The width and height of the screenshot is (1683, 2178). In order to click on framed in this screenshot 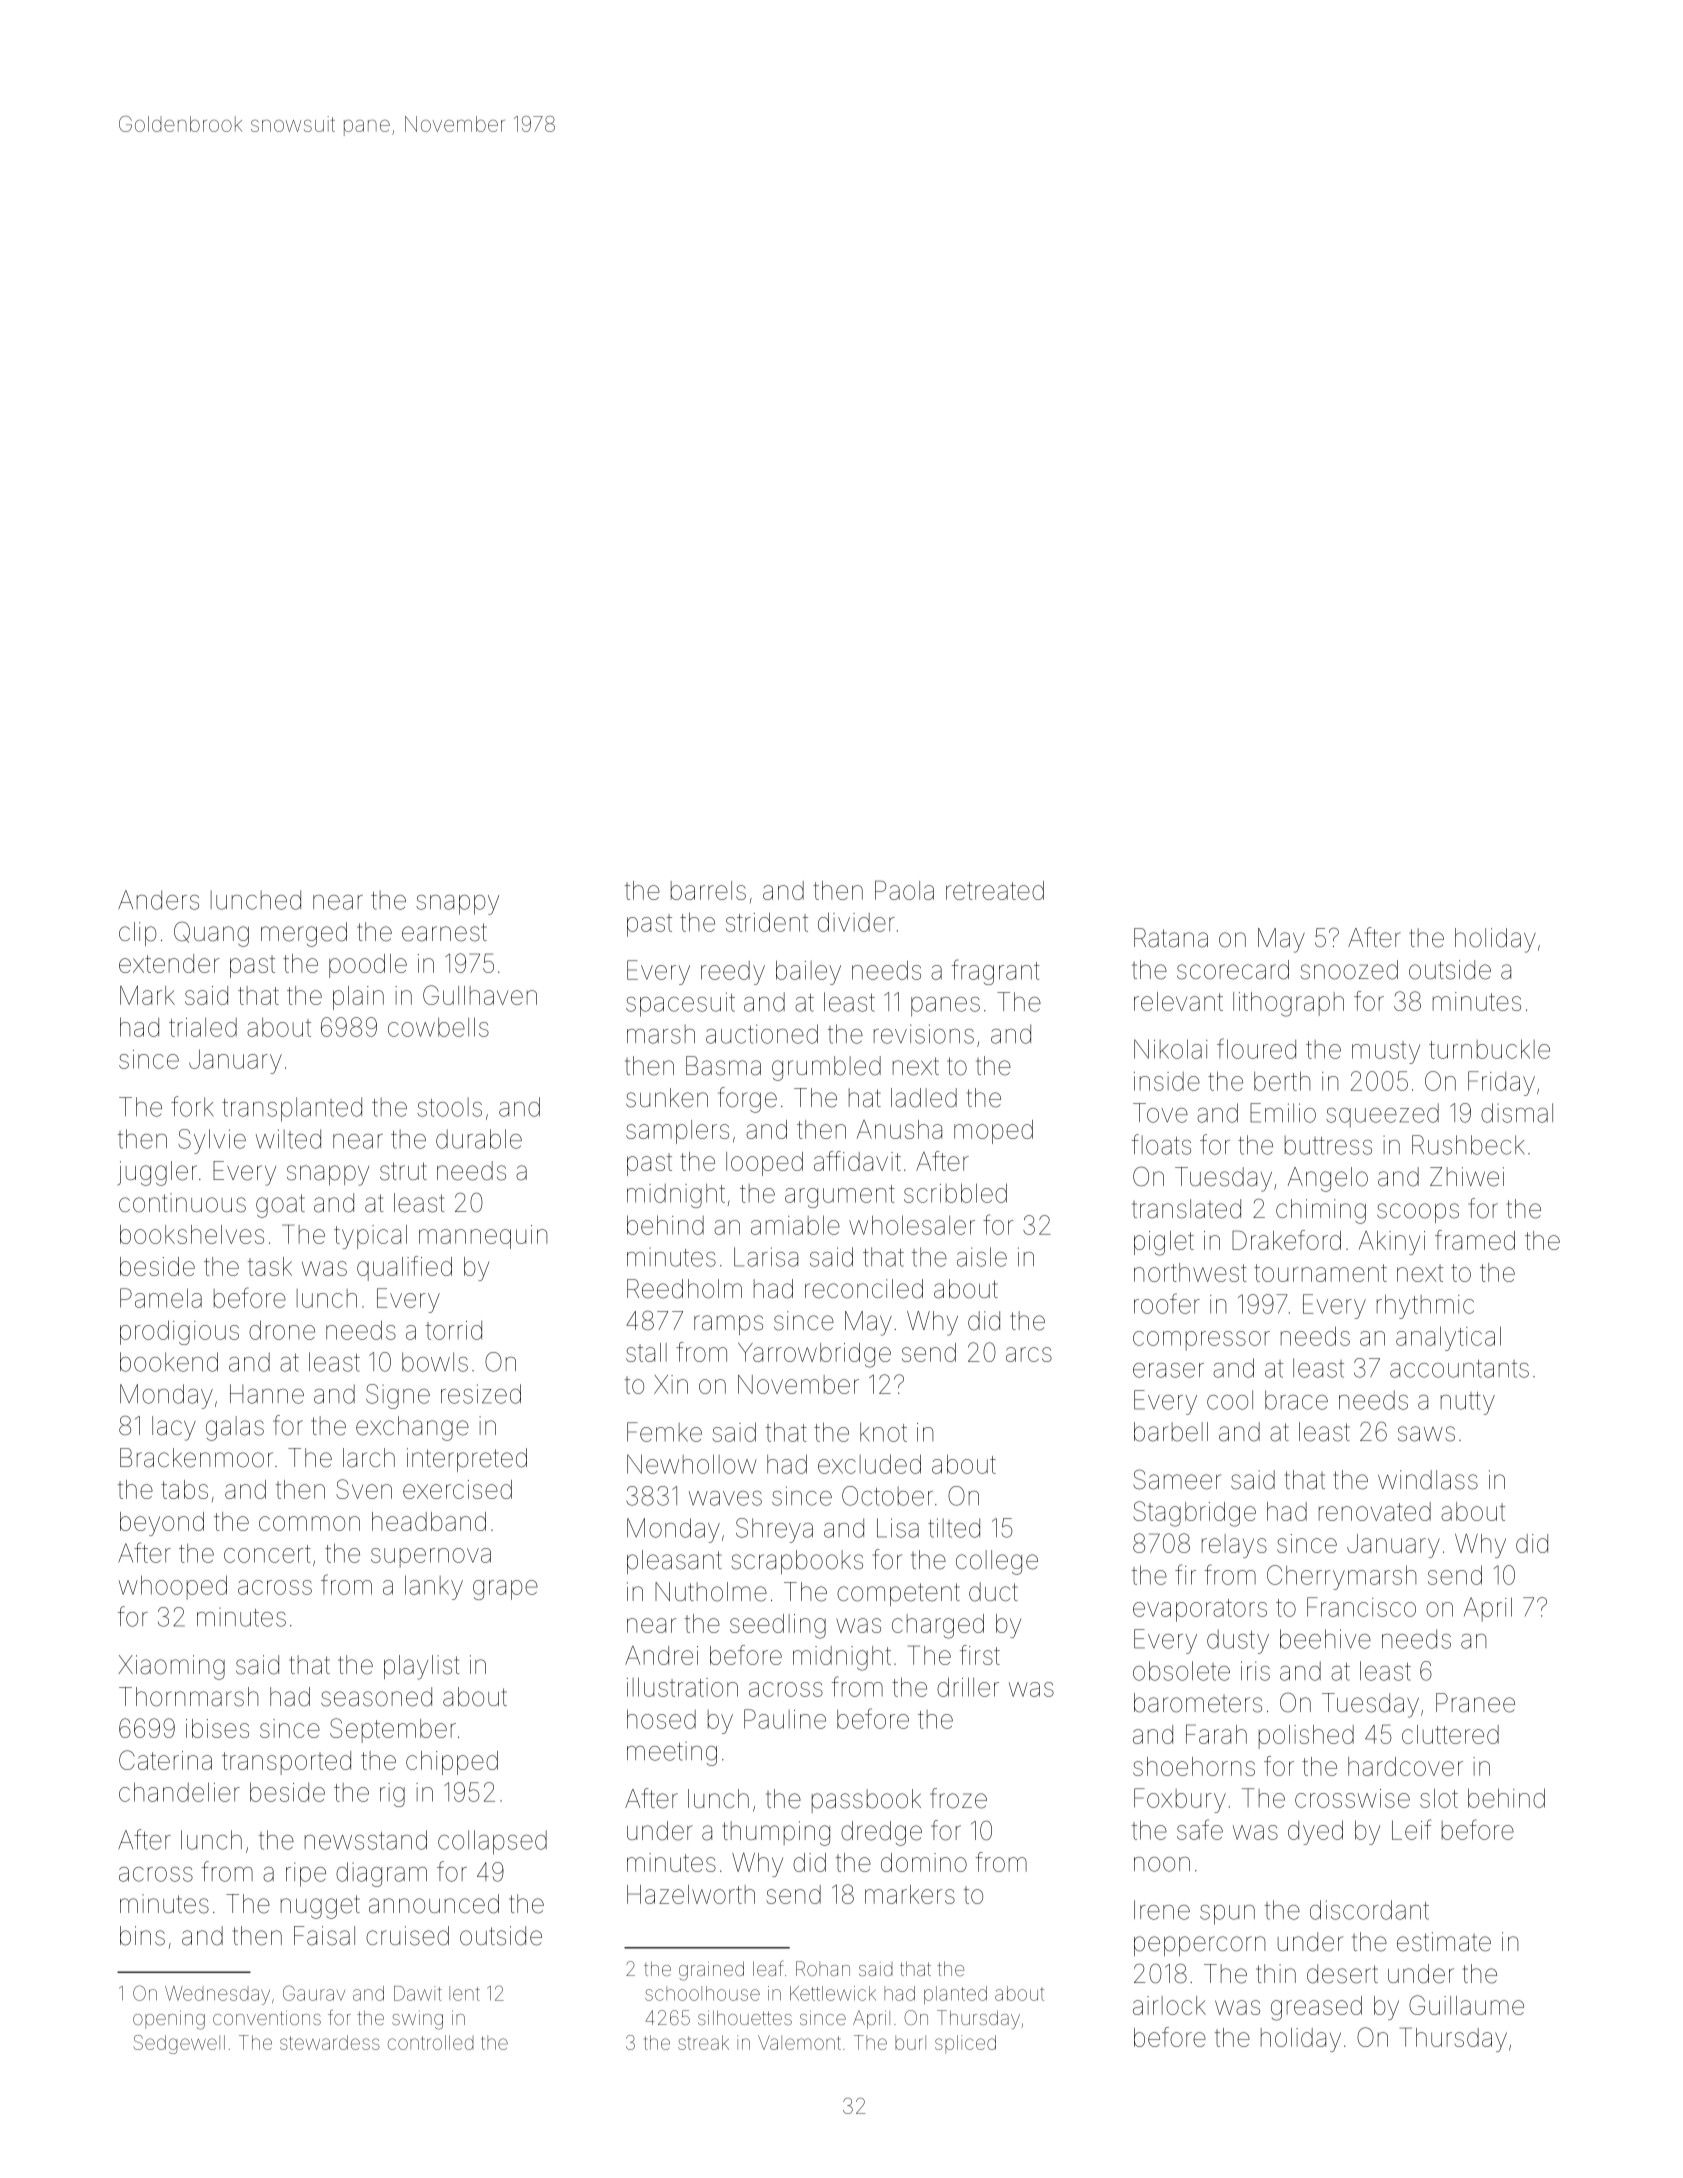, I will do `click(1475, 1240)`.
